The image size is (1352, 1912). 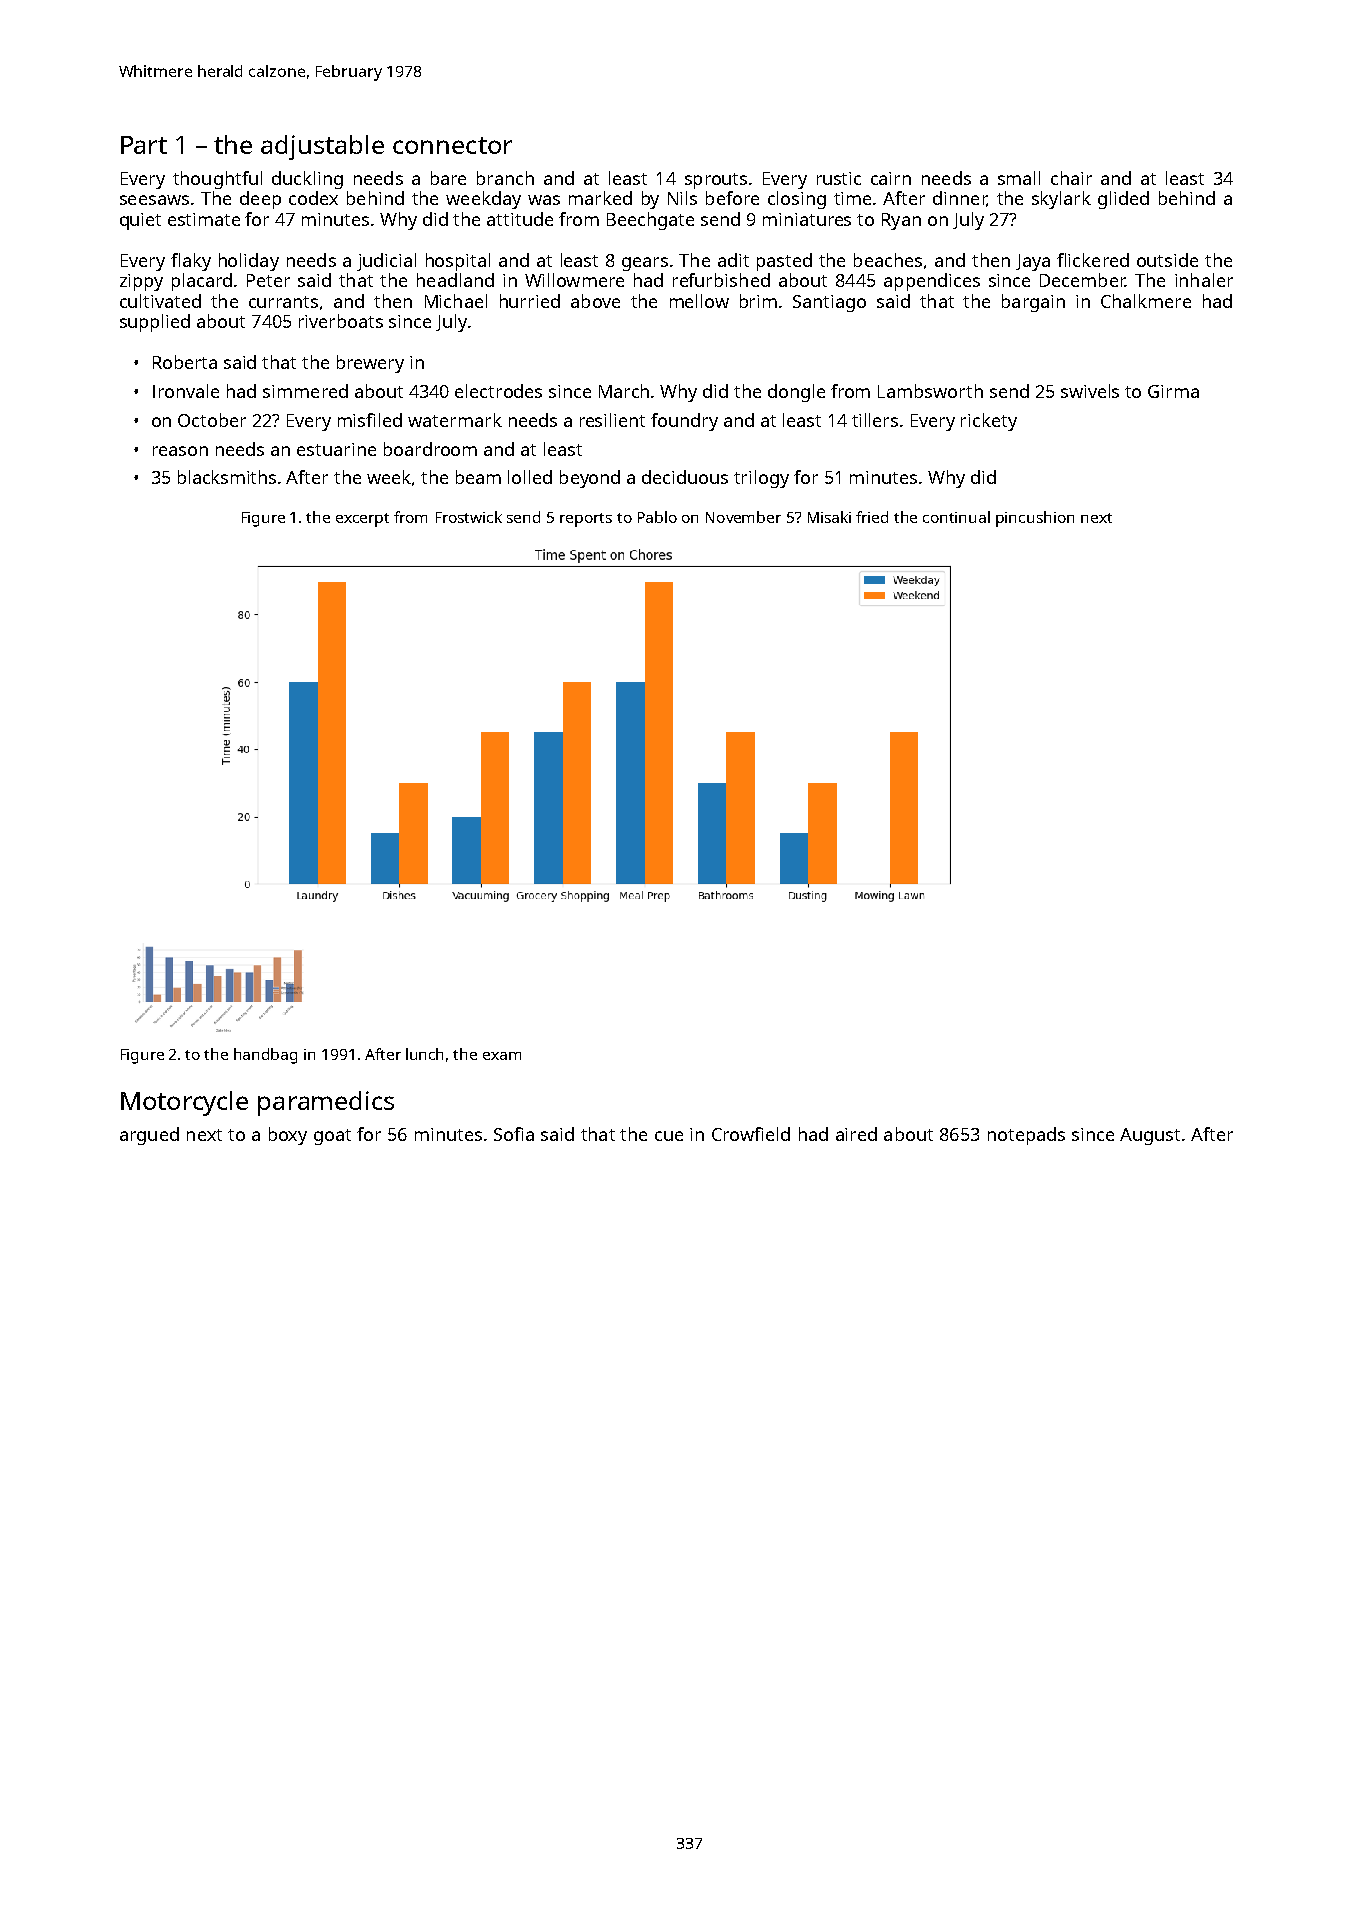 What do you see at coordinates (313, 198) in the document?
I see `codex` at bounding box center [313, 198].
